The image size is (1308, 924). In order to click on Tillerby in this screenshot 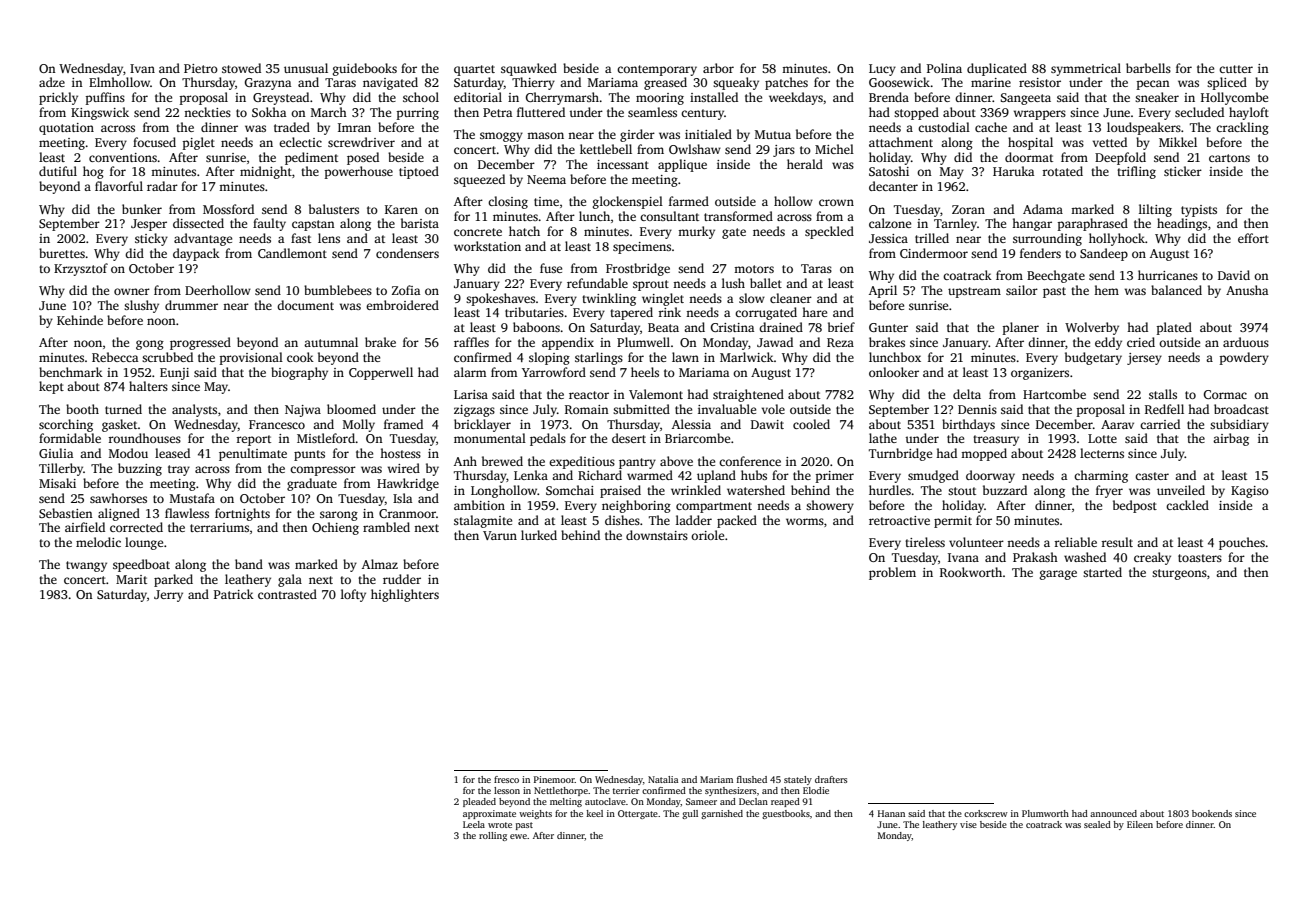, I will do `click(61, 469)`.
